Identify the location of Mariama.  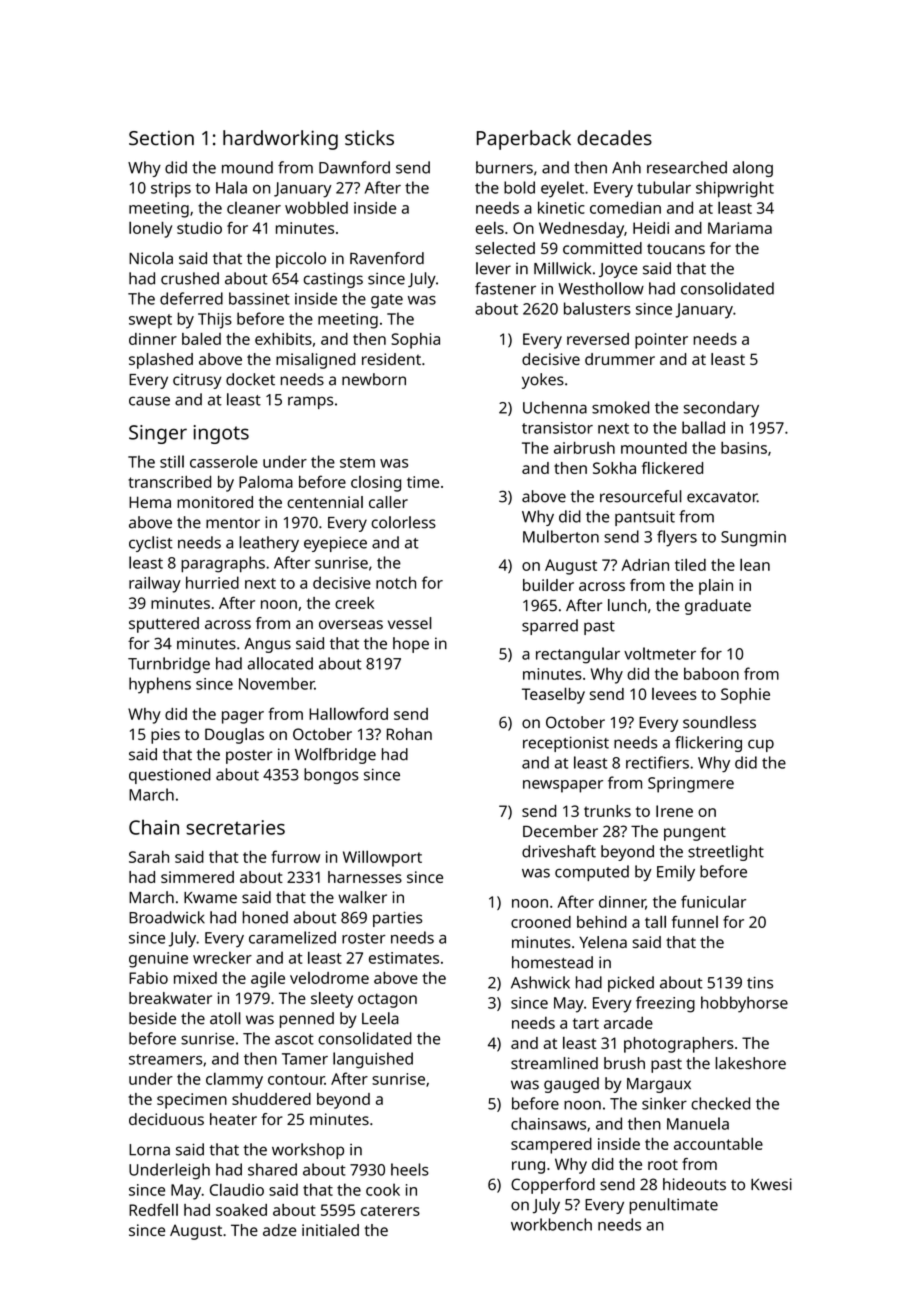
(740, 228).
